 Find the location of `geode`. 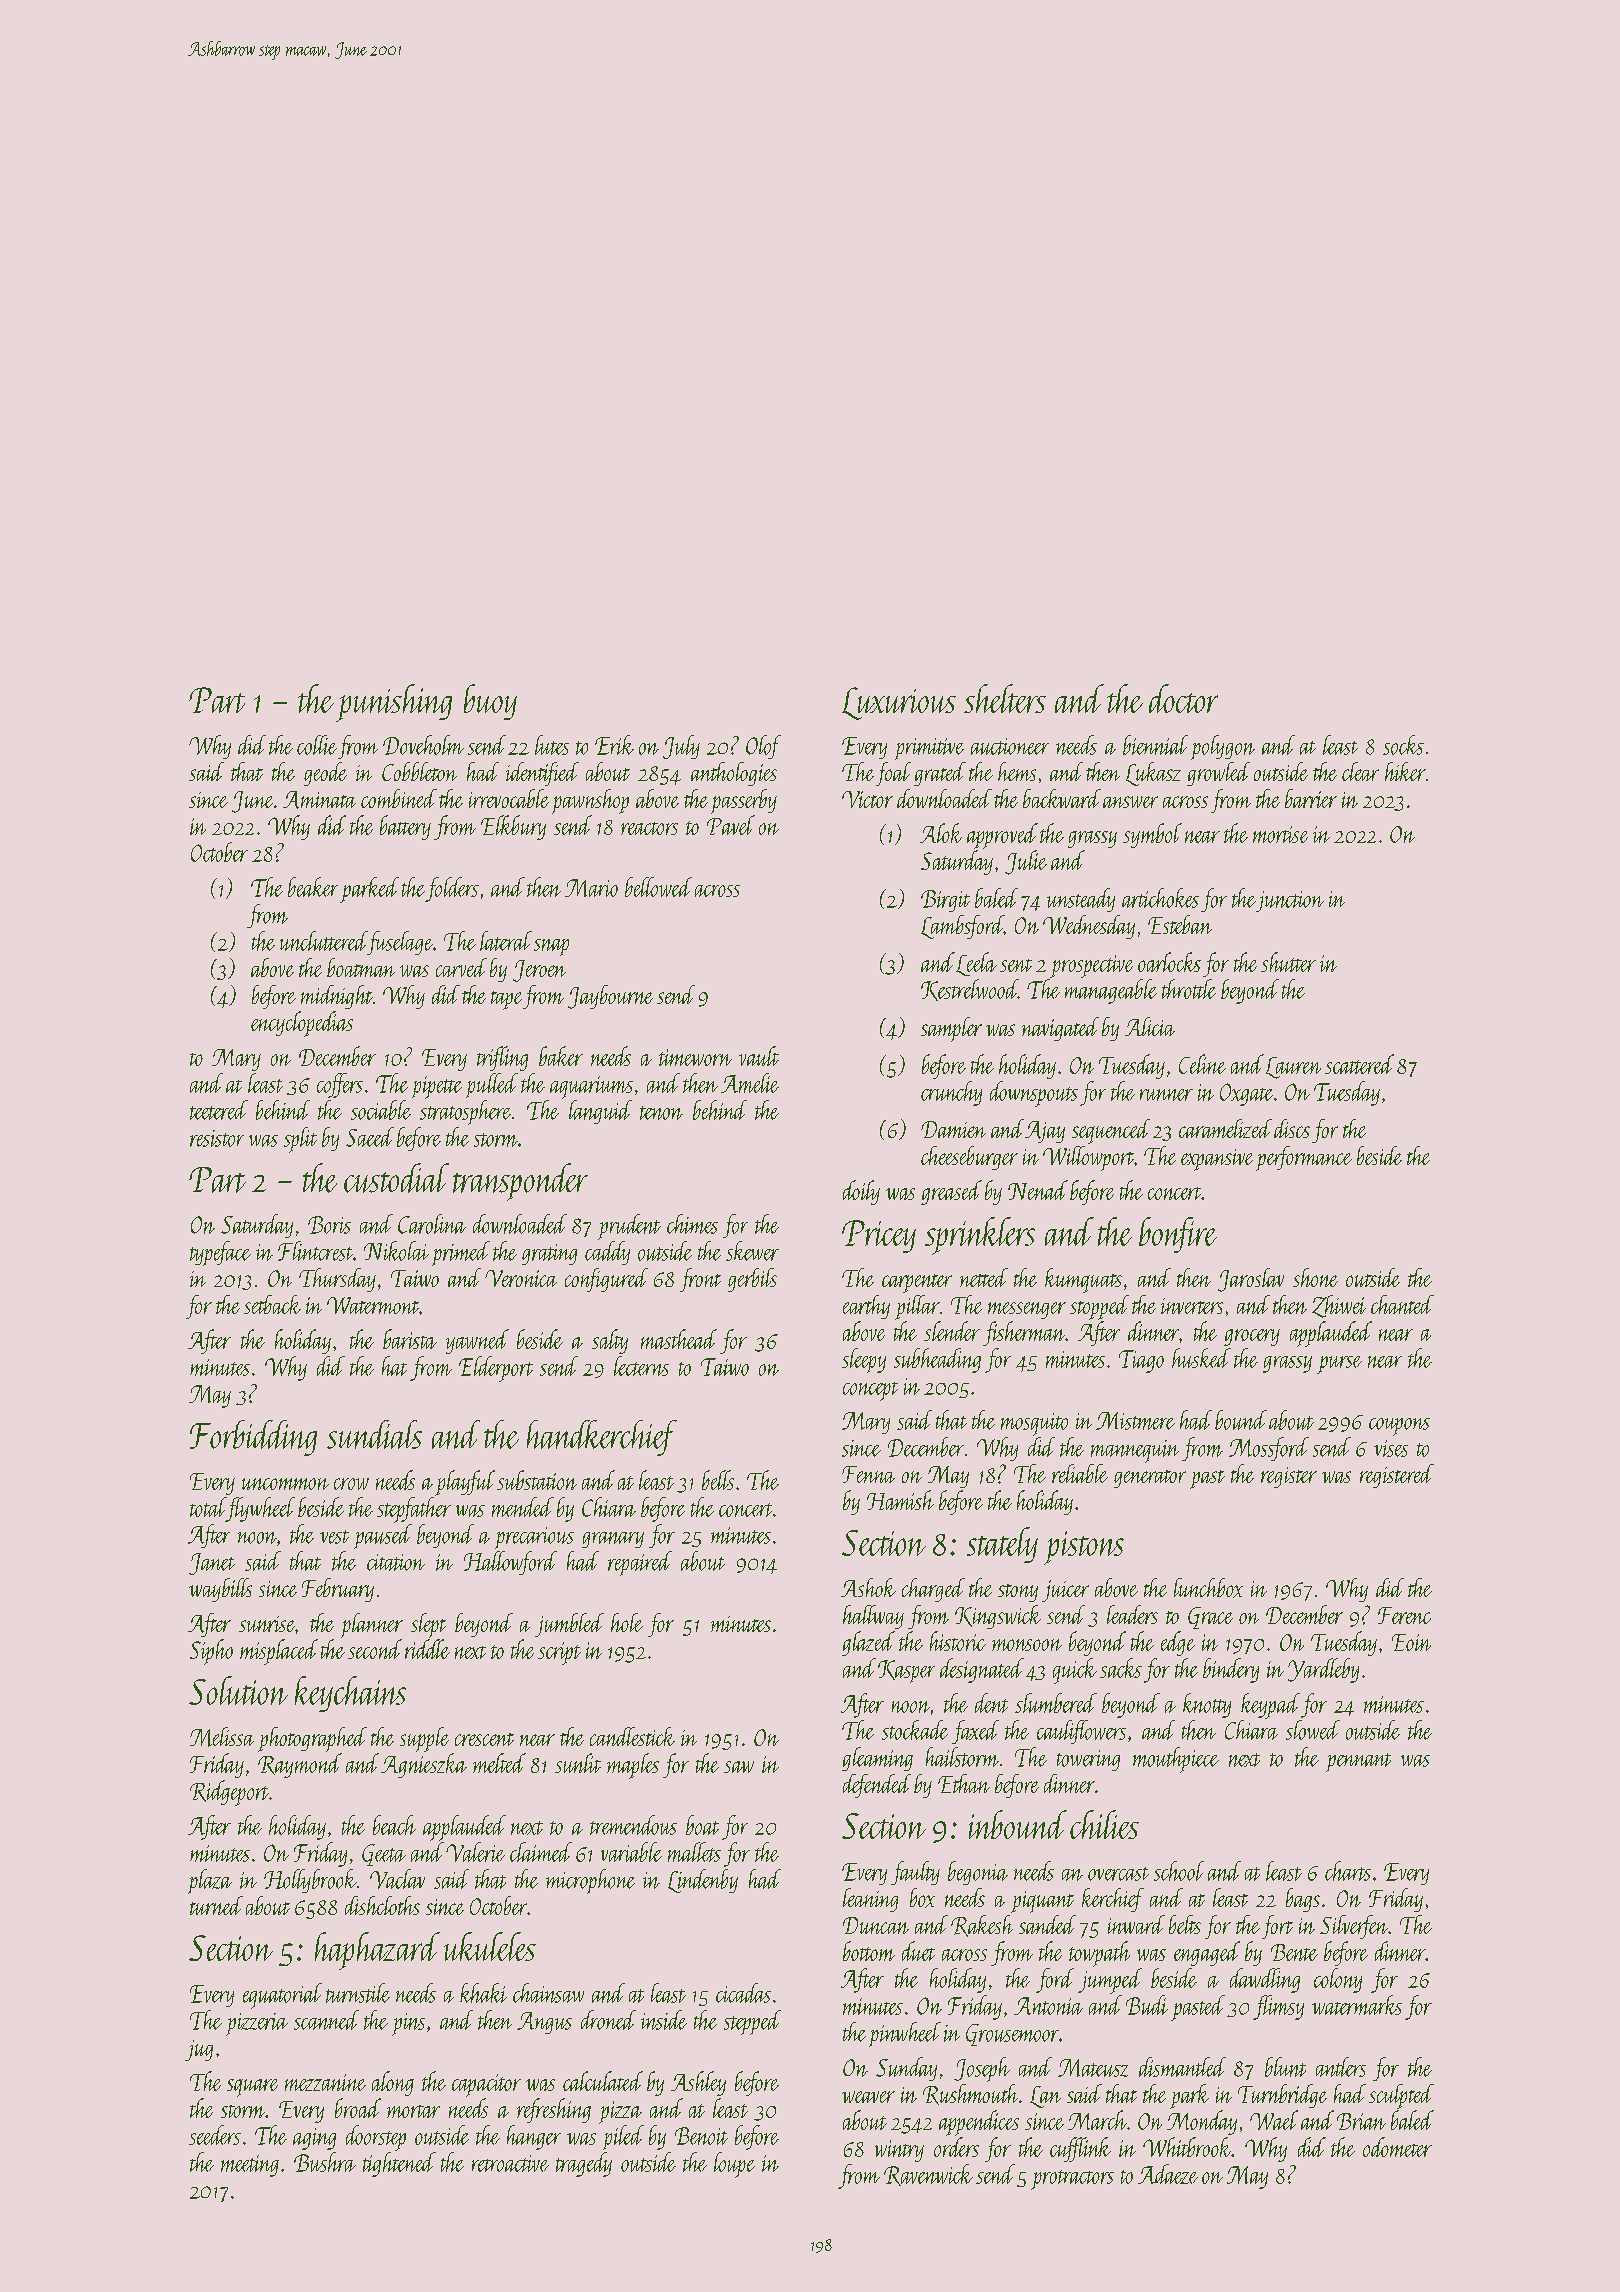

geode is located at coordinates (325, 774).
